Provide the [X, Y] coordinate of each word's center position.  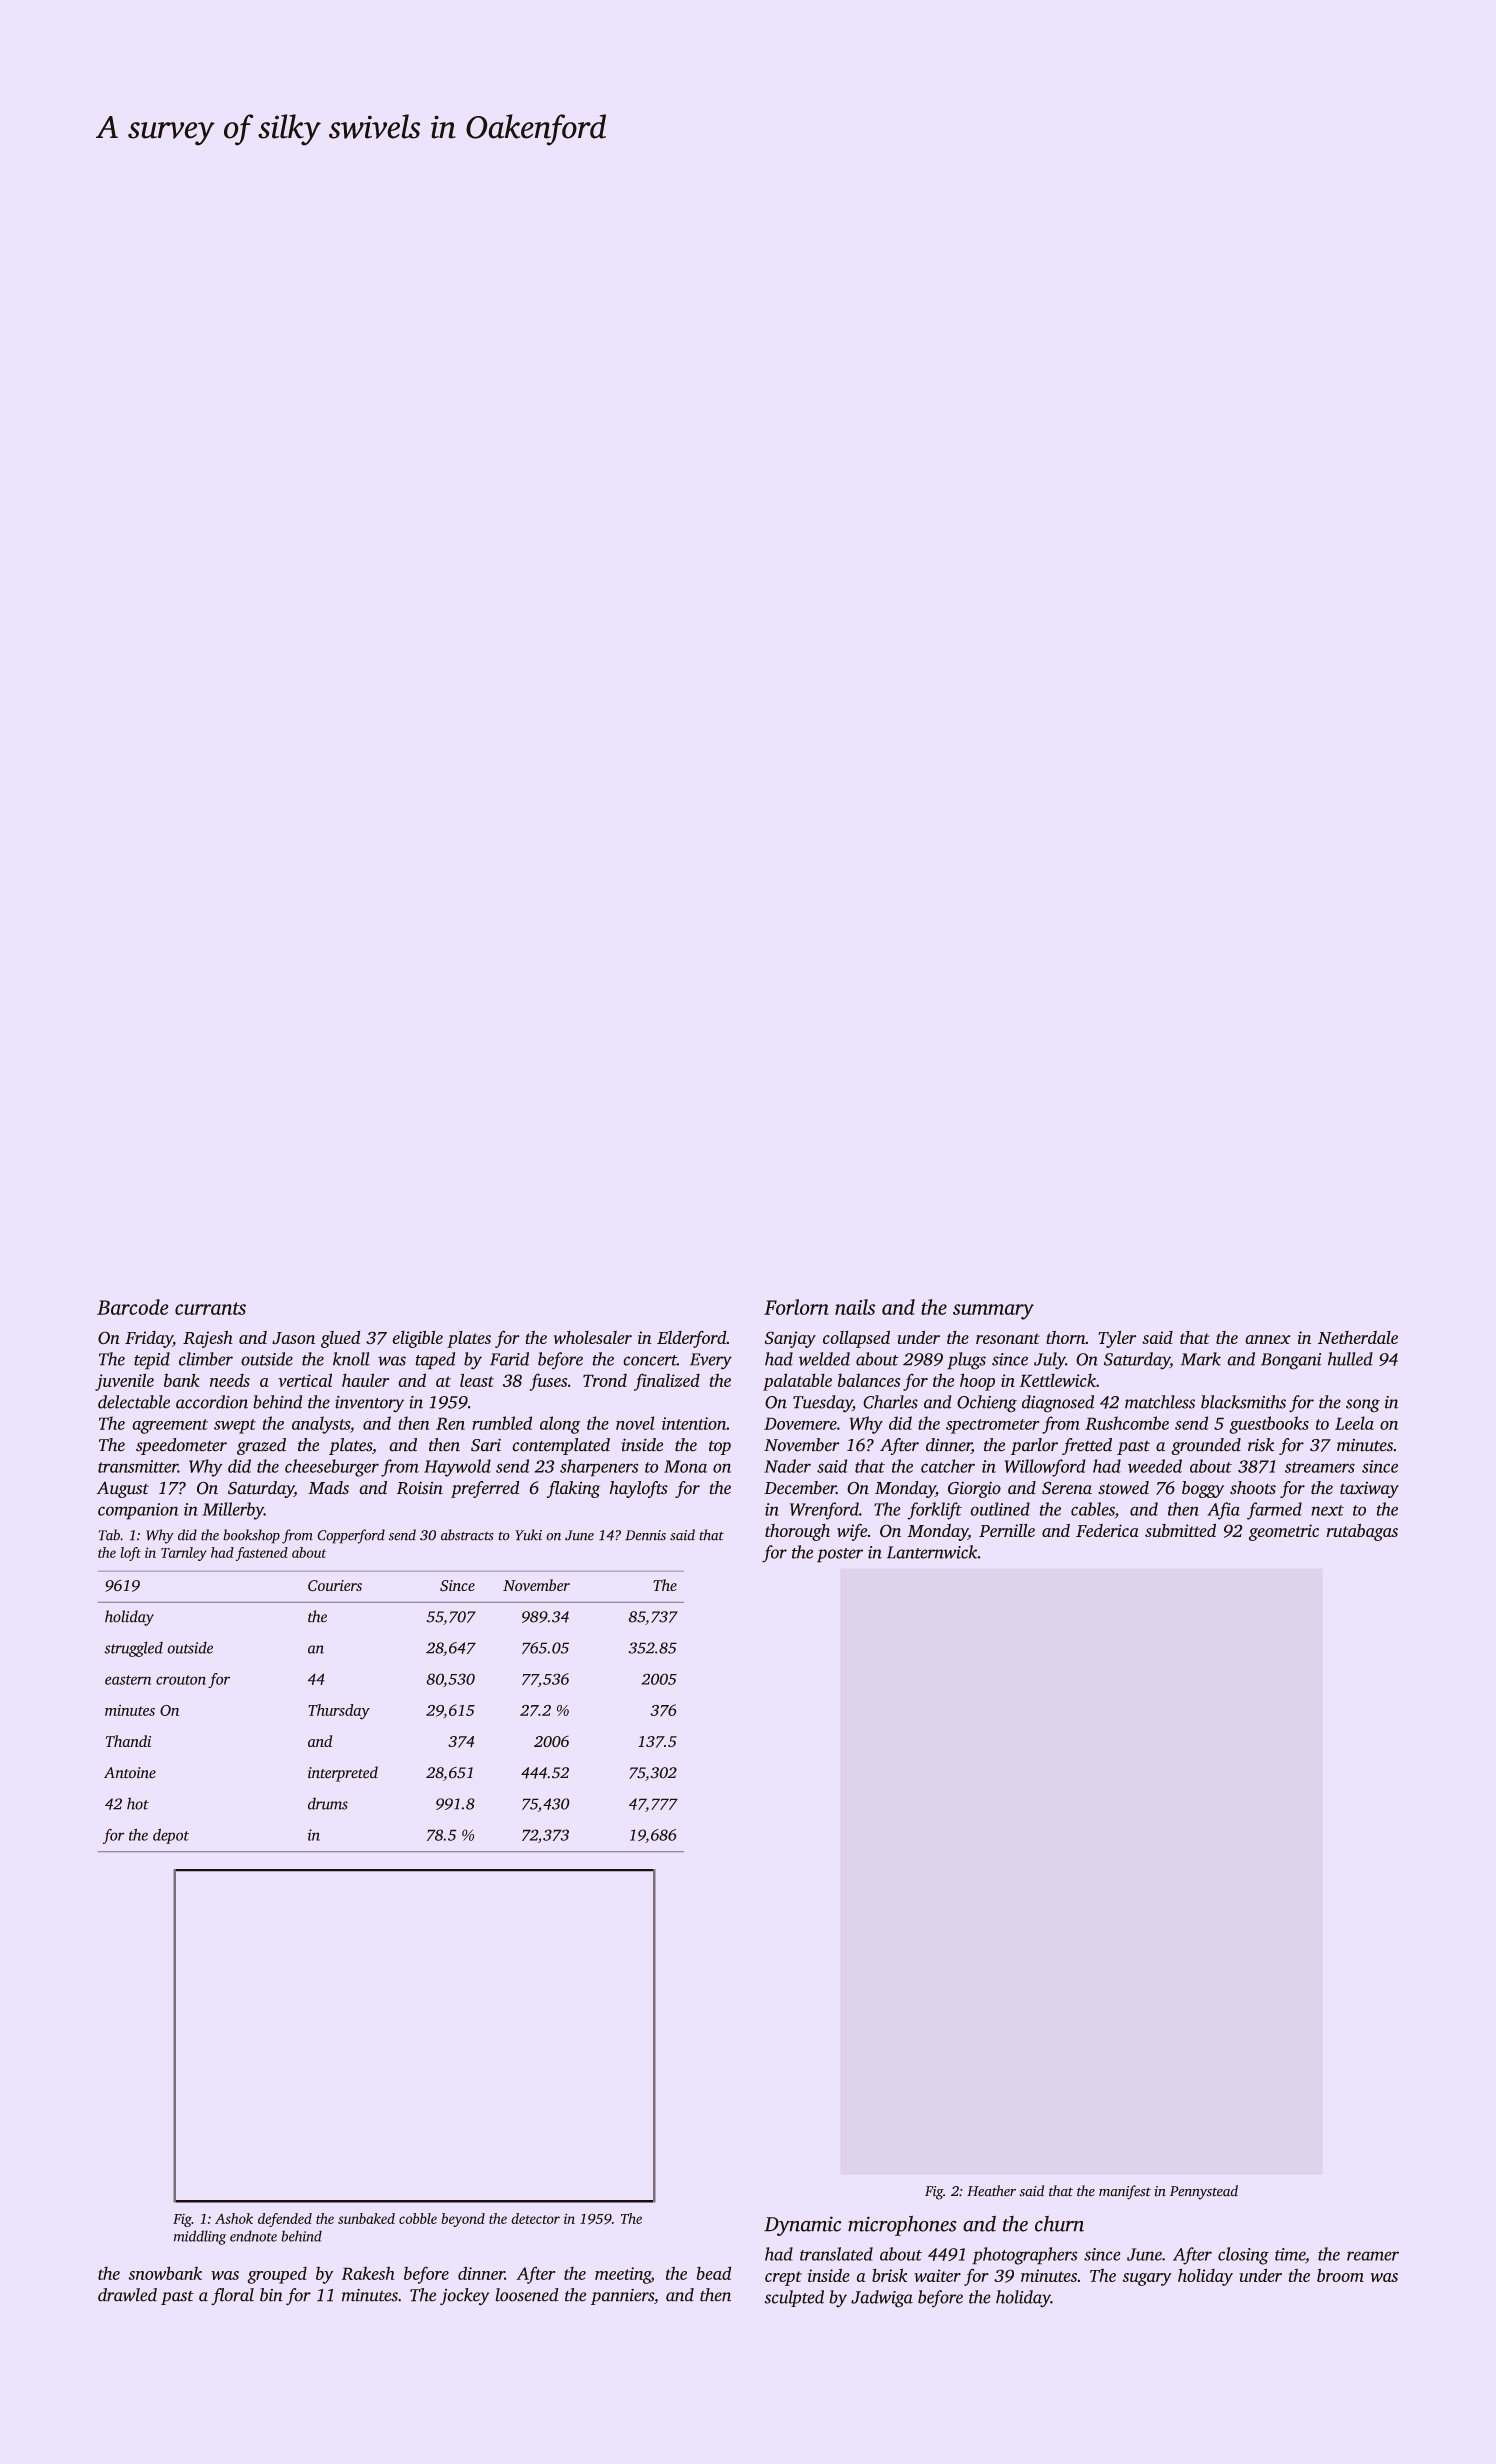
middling [200, 2237]
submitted [1180, 1530]
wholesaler [593, 1337]
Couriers [335, 1585]
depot [171, 1836]
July [1050, 1360]
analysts [321, 1425]
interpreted [343, 1774]
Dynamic [802, 2226]
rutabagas [1362, 1532]
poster [840, 1555]
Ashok [234, 2218]
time [1290, 2254]
